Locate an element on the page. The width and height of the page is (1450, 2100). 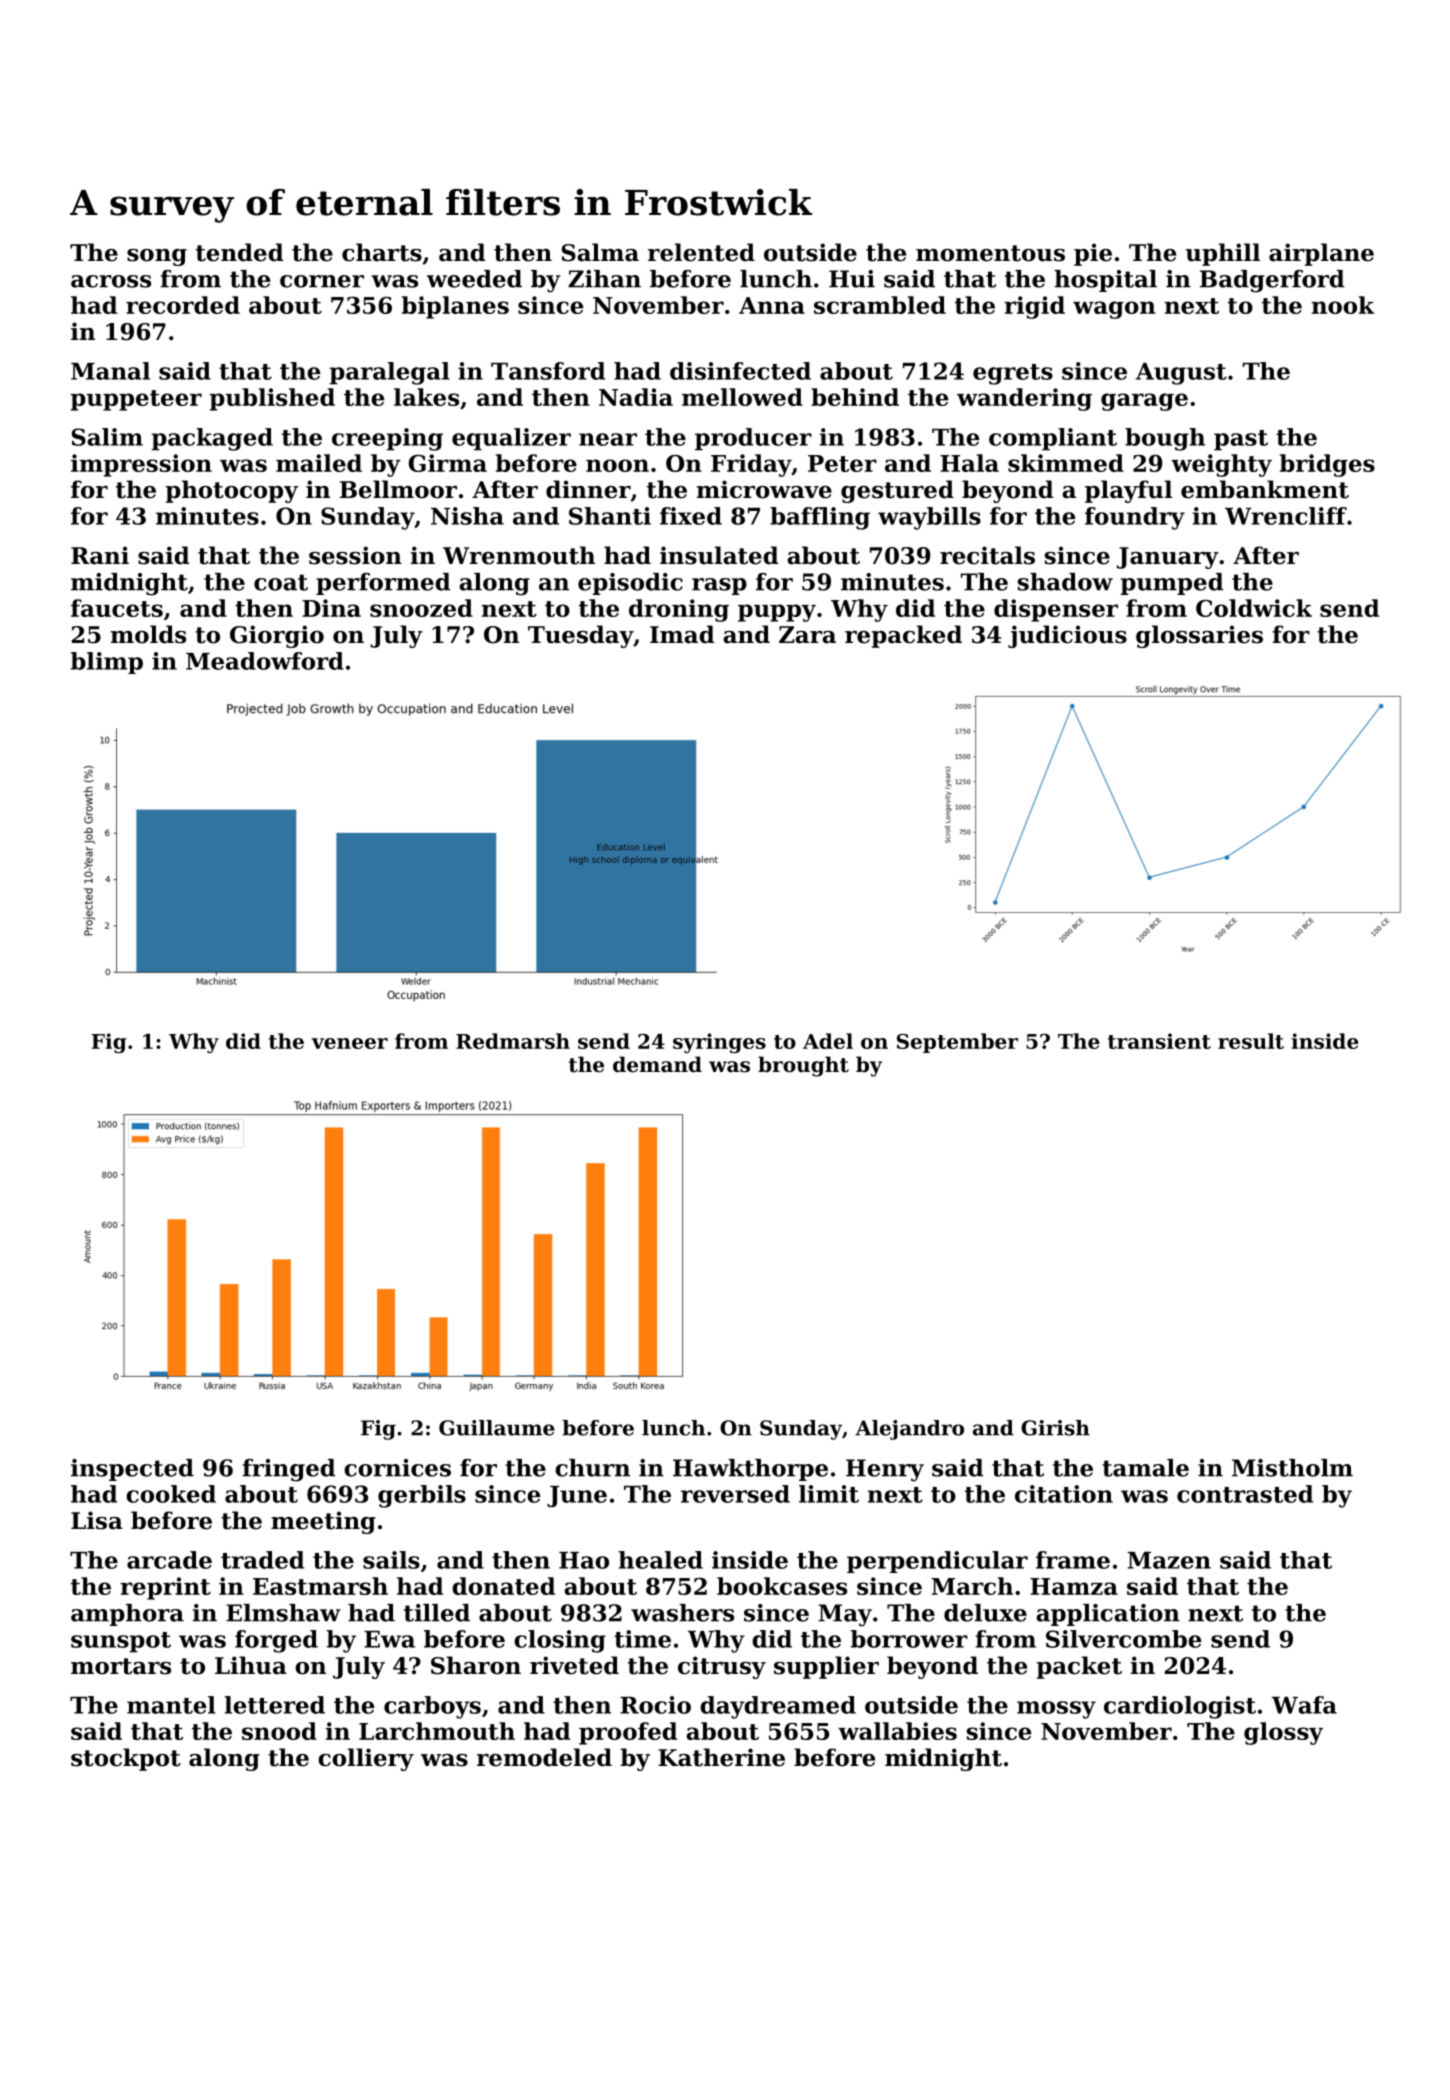
veneer is located at coordinates (349, 1043).
